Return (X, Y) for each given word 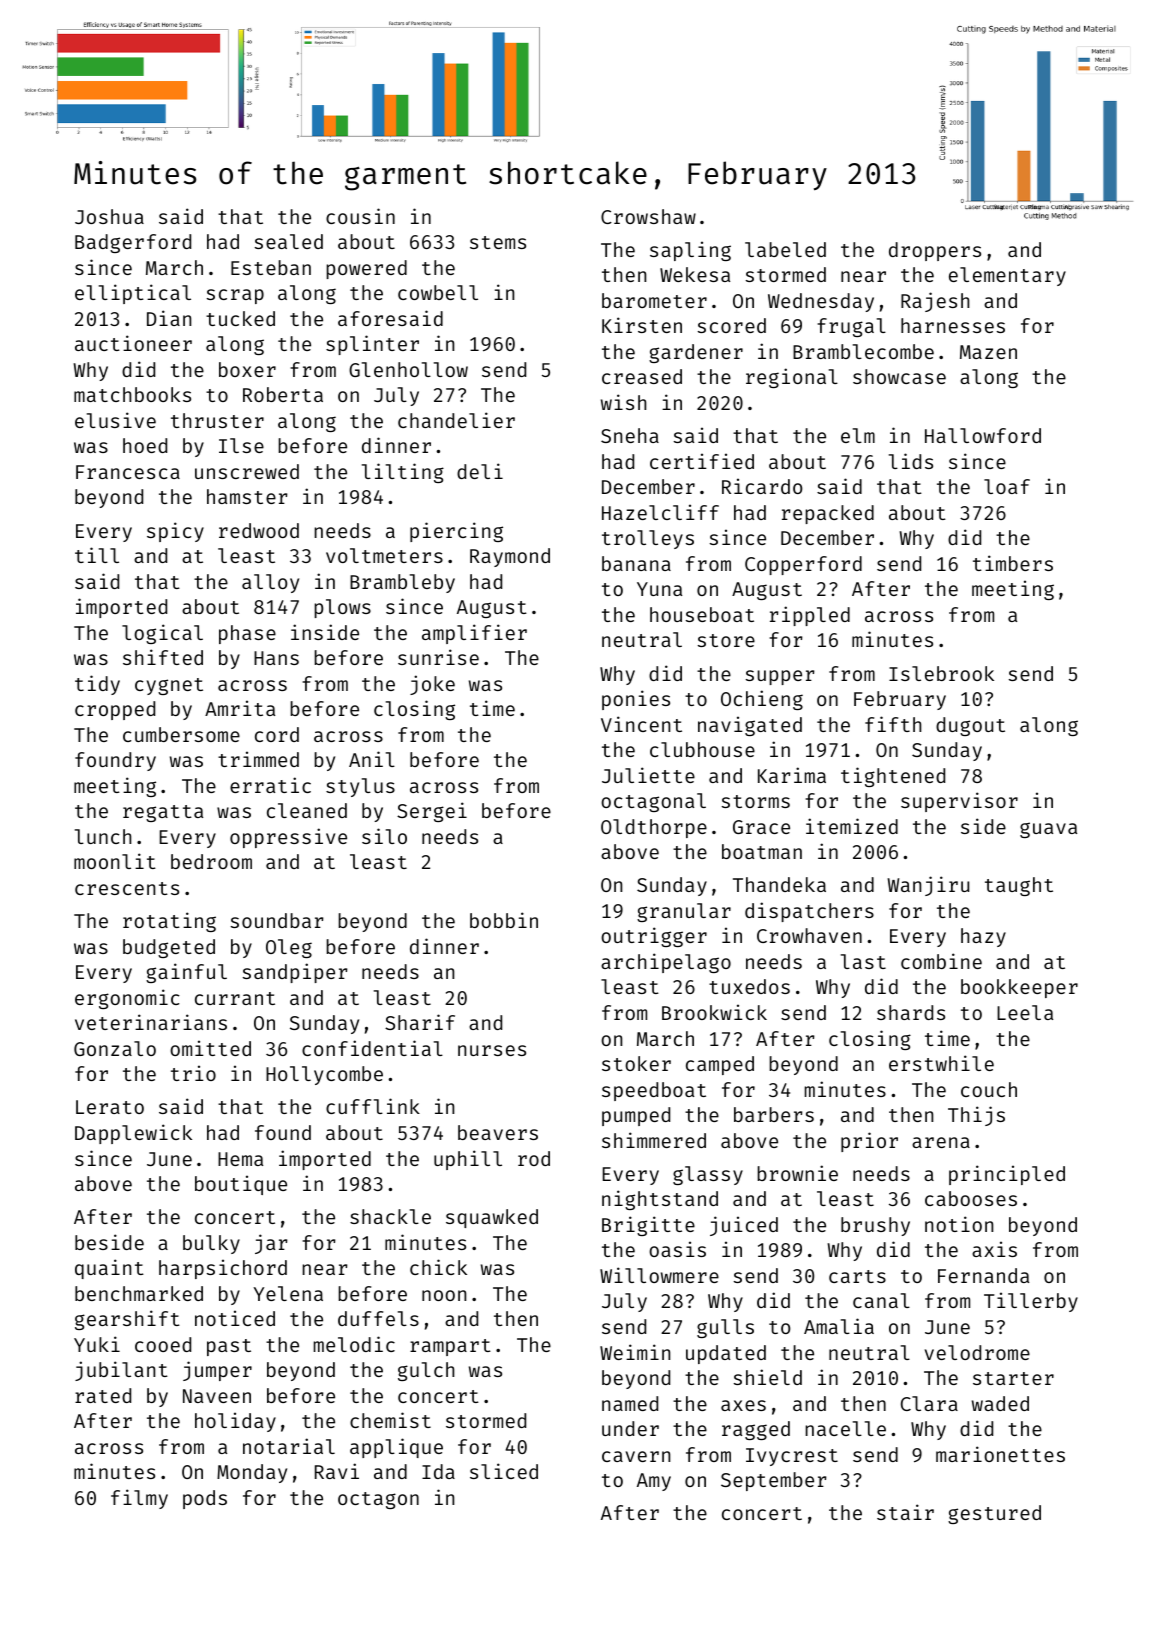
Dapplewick (133, 1134)
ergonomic (127, 999)
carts (857, 1276)
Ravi (337, 1471)
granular (684, 912)
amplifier (474, 634)
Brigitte (648, 1226)
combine (941, 961)
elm (858, 435)
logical (162, 634)
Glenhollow (408, 369)
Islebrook (941, 673)
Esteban (271, 267)
